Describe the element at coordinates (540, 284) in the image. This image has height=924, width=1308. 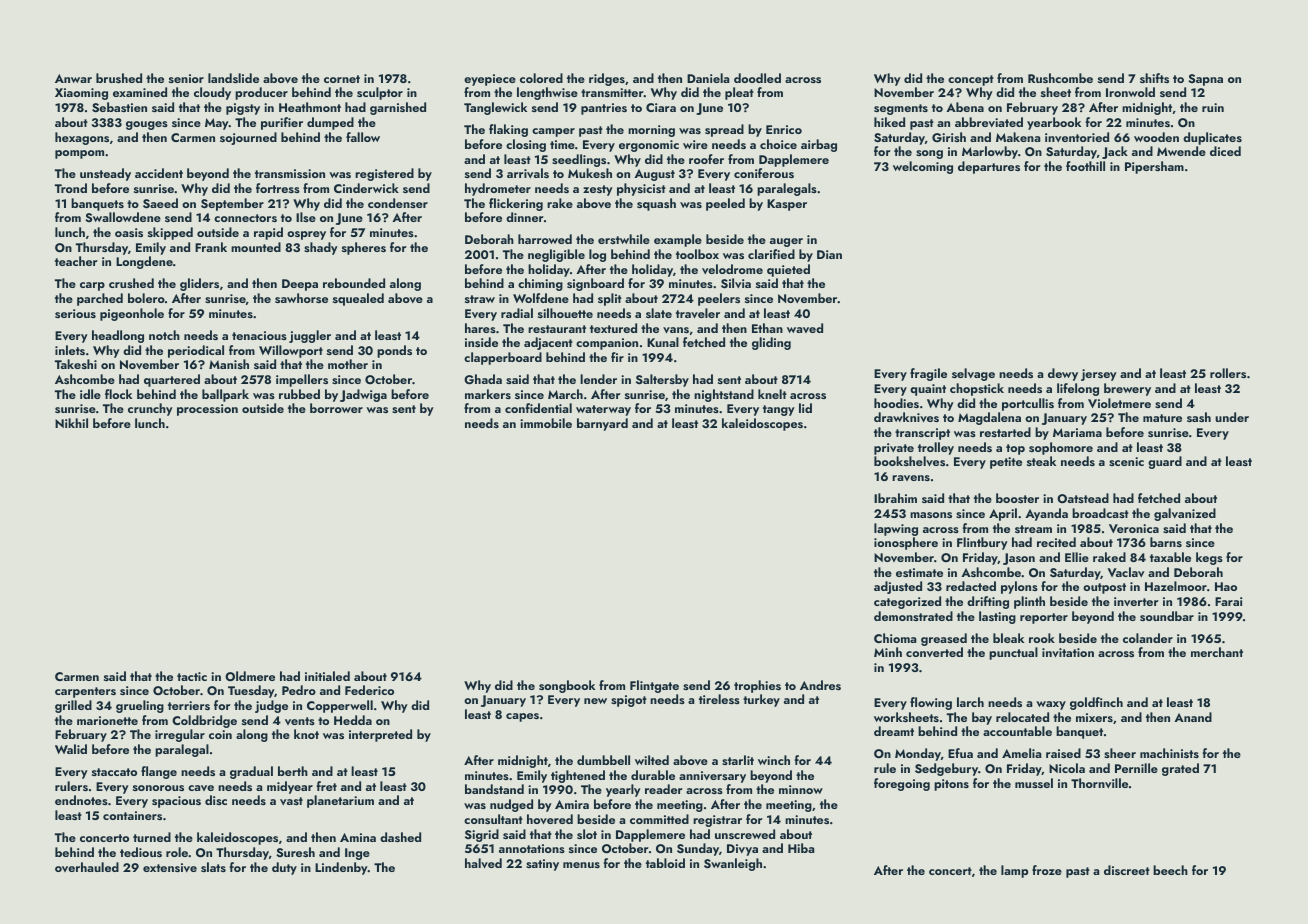
I see `chiming` at that location.
